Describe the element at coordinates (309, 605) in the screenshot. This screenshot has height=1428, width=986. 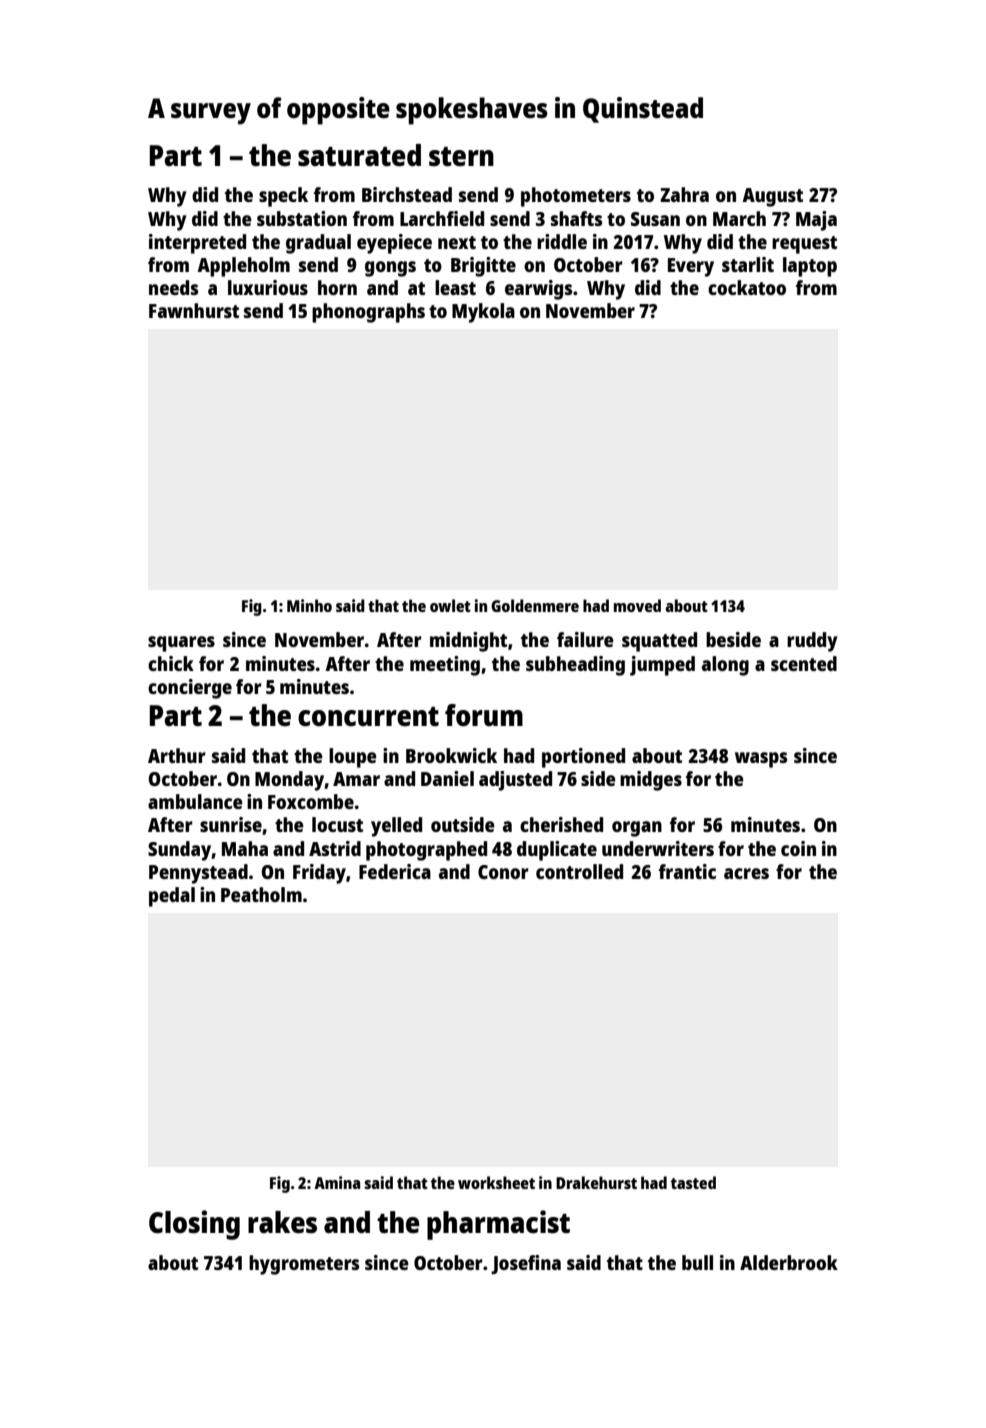
I see `Minho` at that location.
